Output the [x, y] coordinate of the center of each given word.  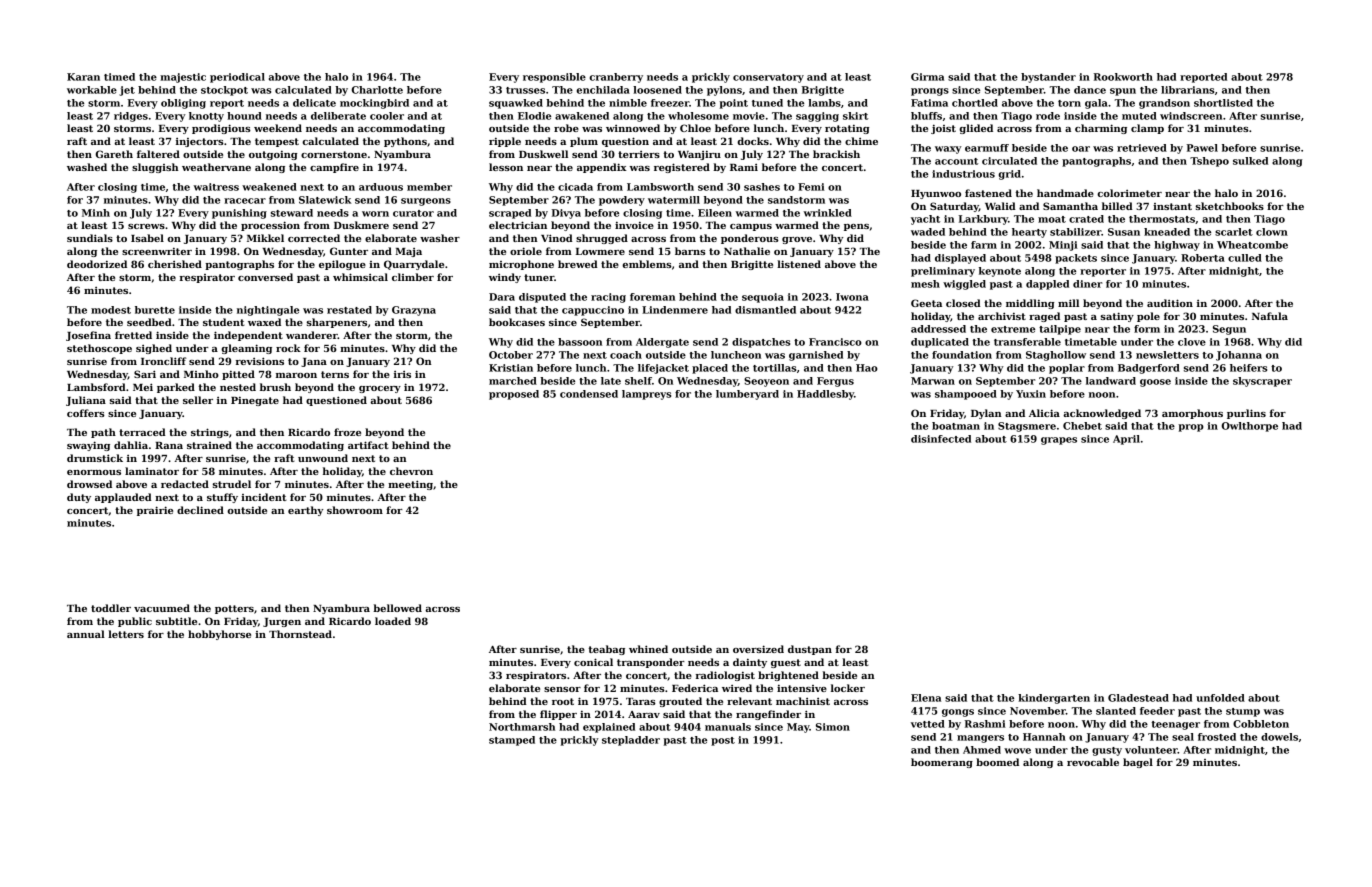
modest [111, 310]
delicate [314, 103]
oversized [758, 649]
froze [347, 432]
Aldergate [662, 343]
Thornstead [300, 634]
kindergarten [1054, 699]
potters [234, 609]
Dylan [986, 414]
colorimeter [1129, 193]
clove [1192, 342]
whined [648, 649]
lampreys [646, 395]
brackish [836, 154]
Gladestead [1138, 698]
